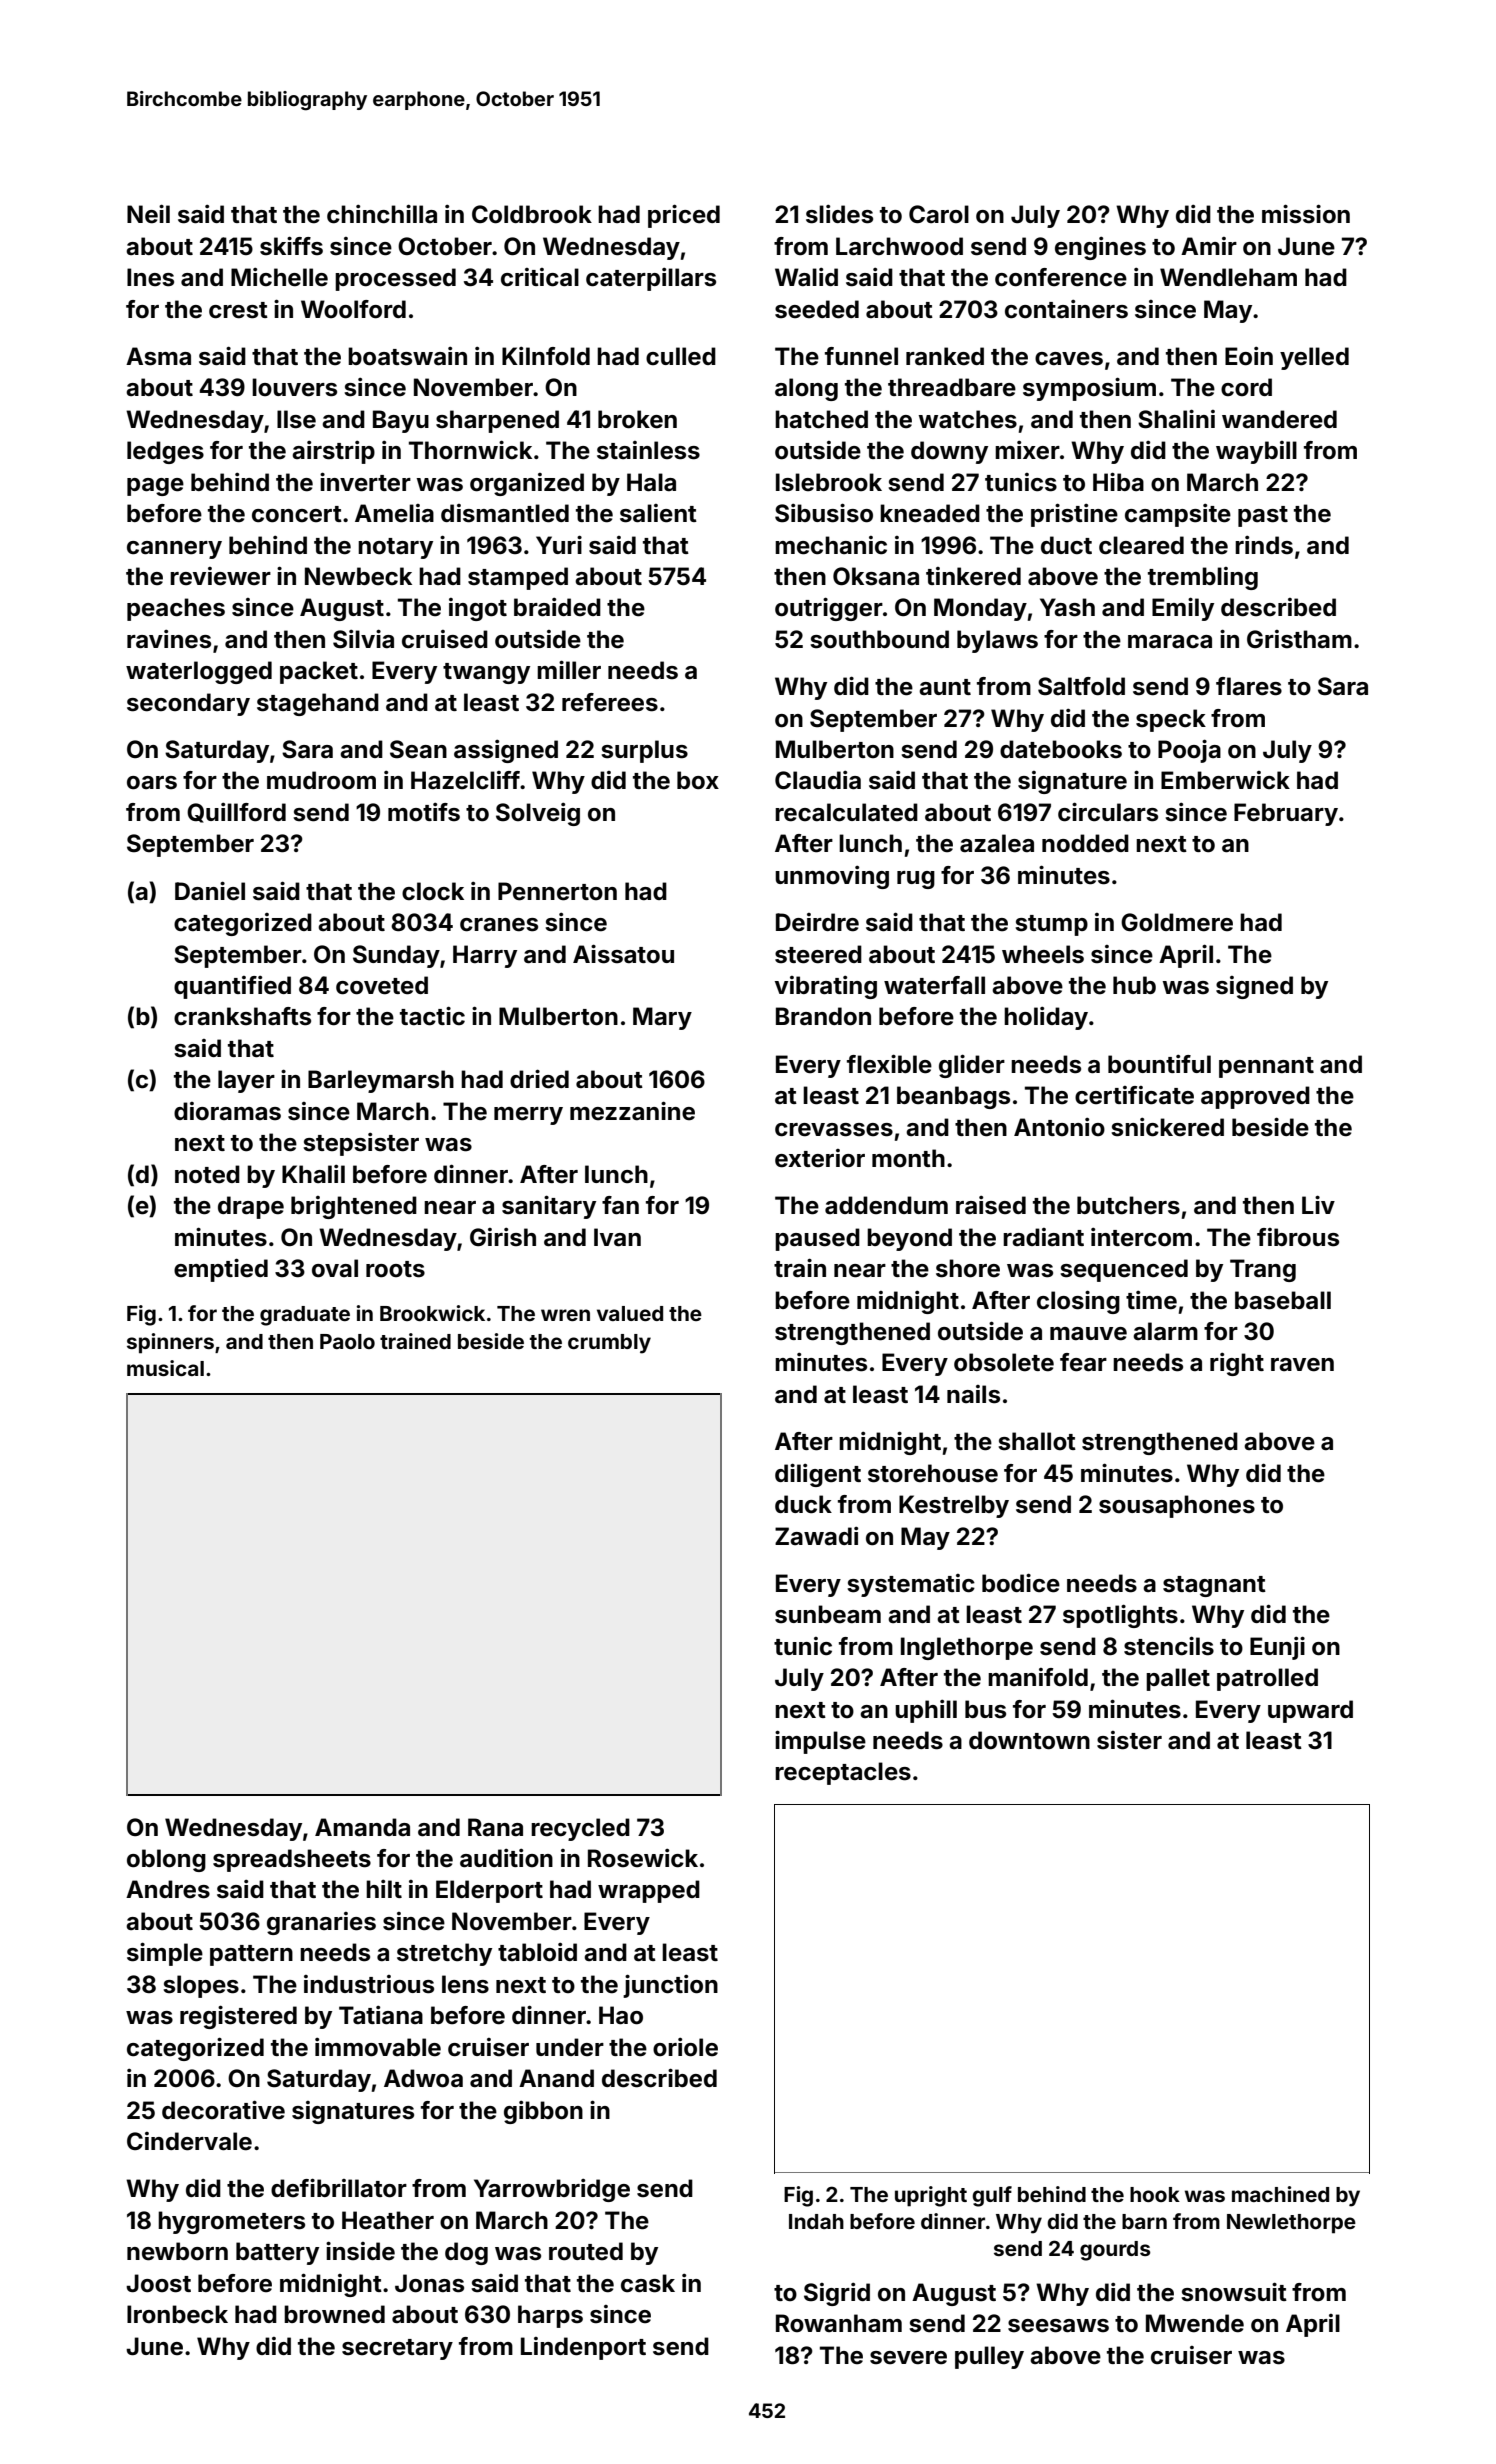 Image resolution: width=1496 pixels, height=2464 pixels. What do you see at coordinates (609, 1344) in the page?
I see `crumbly` at bounding box center [609, 1344].
